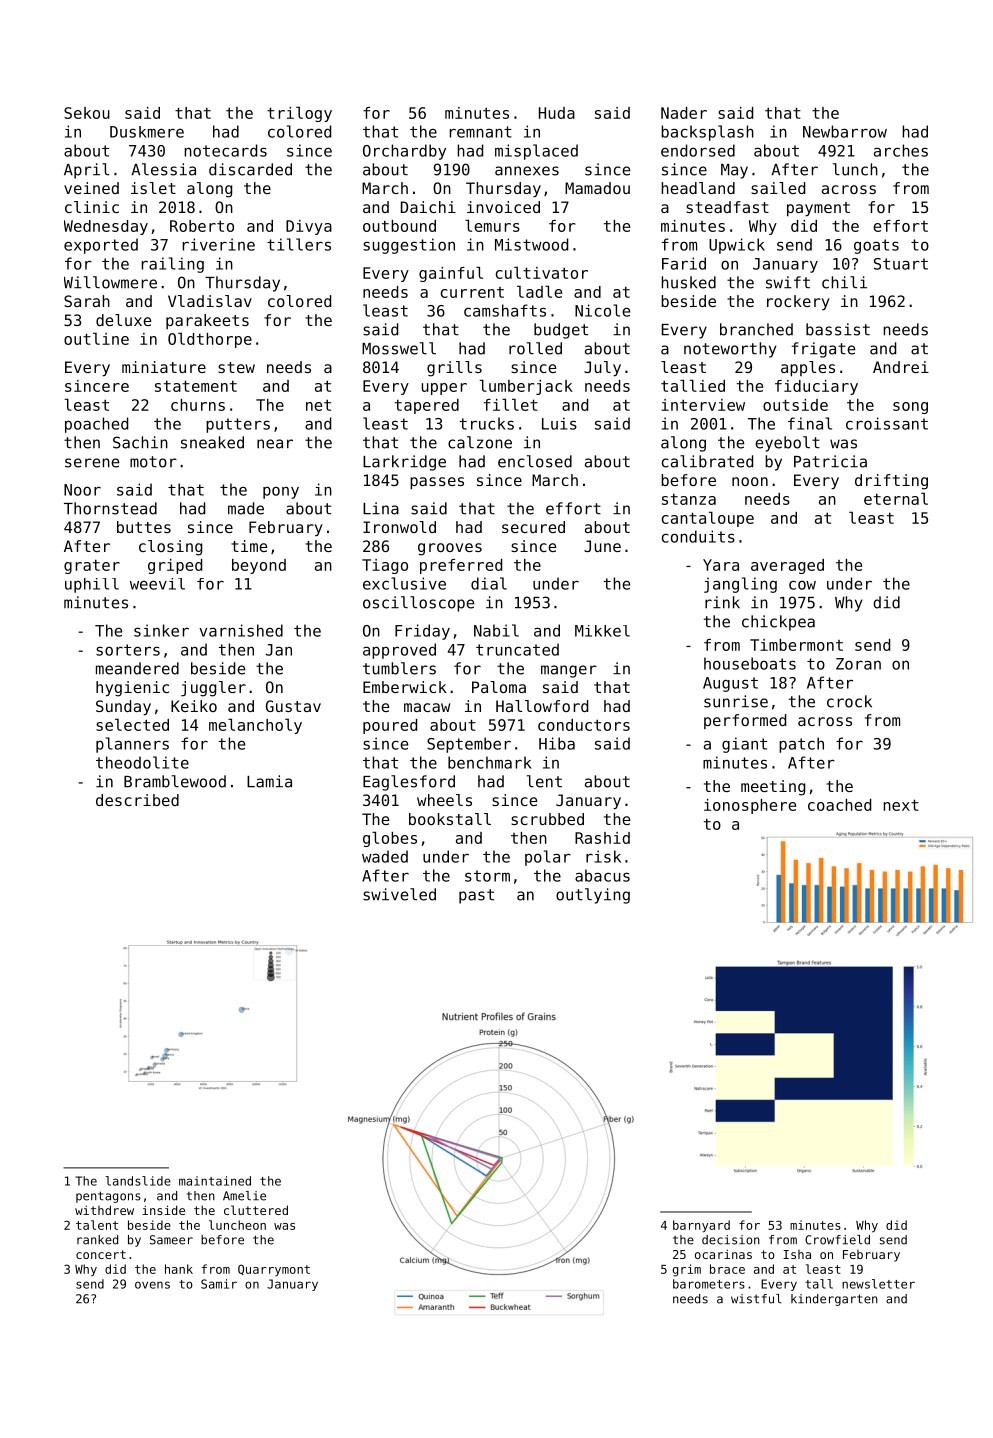 This document has height=1438, width=993. Describe the element at coordinates (481, 132) in the document. I see `remnant` at that location.
